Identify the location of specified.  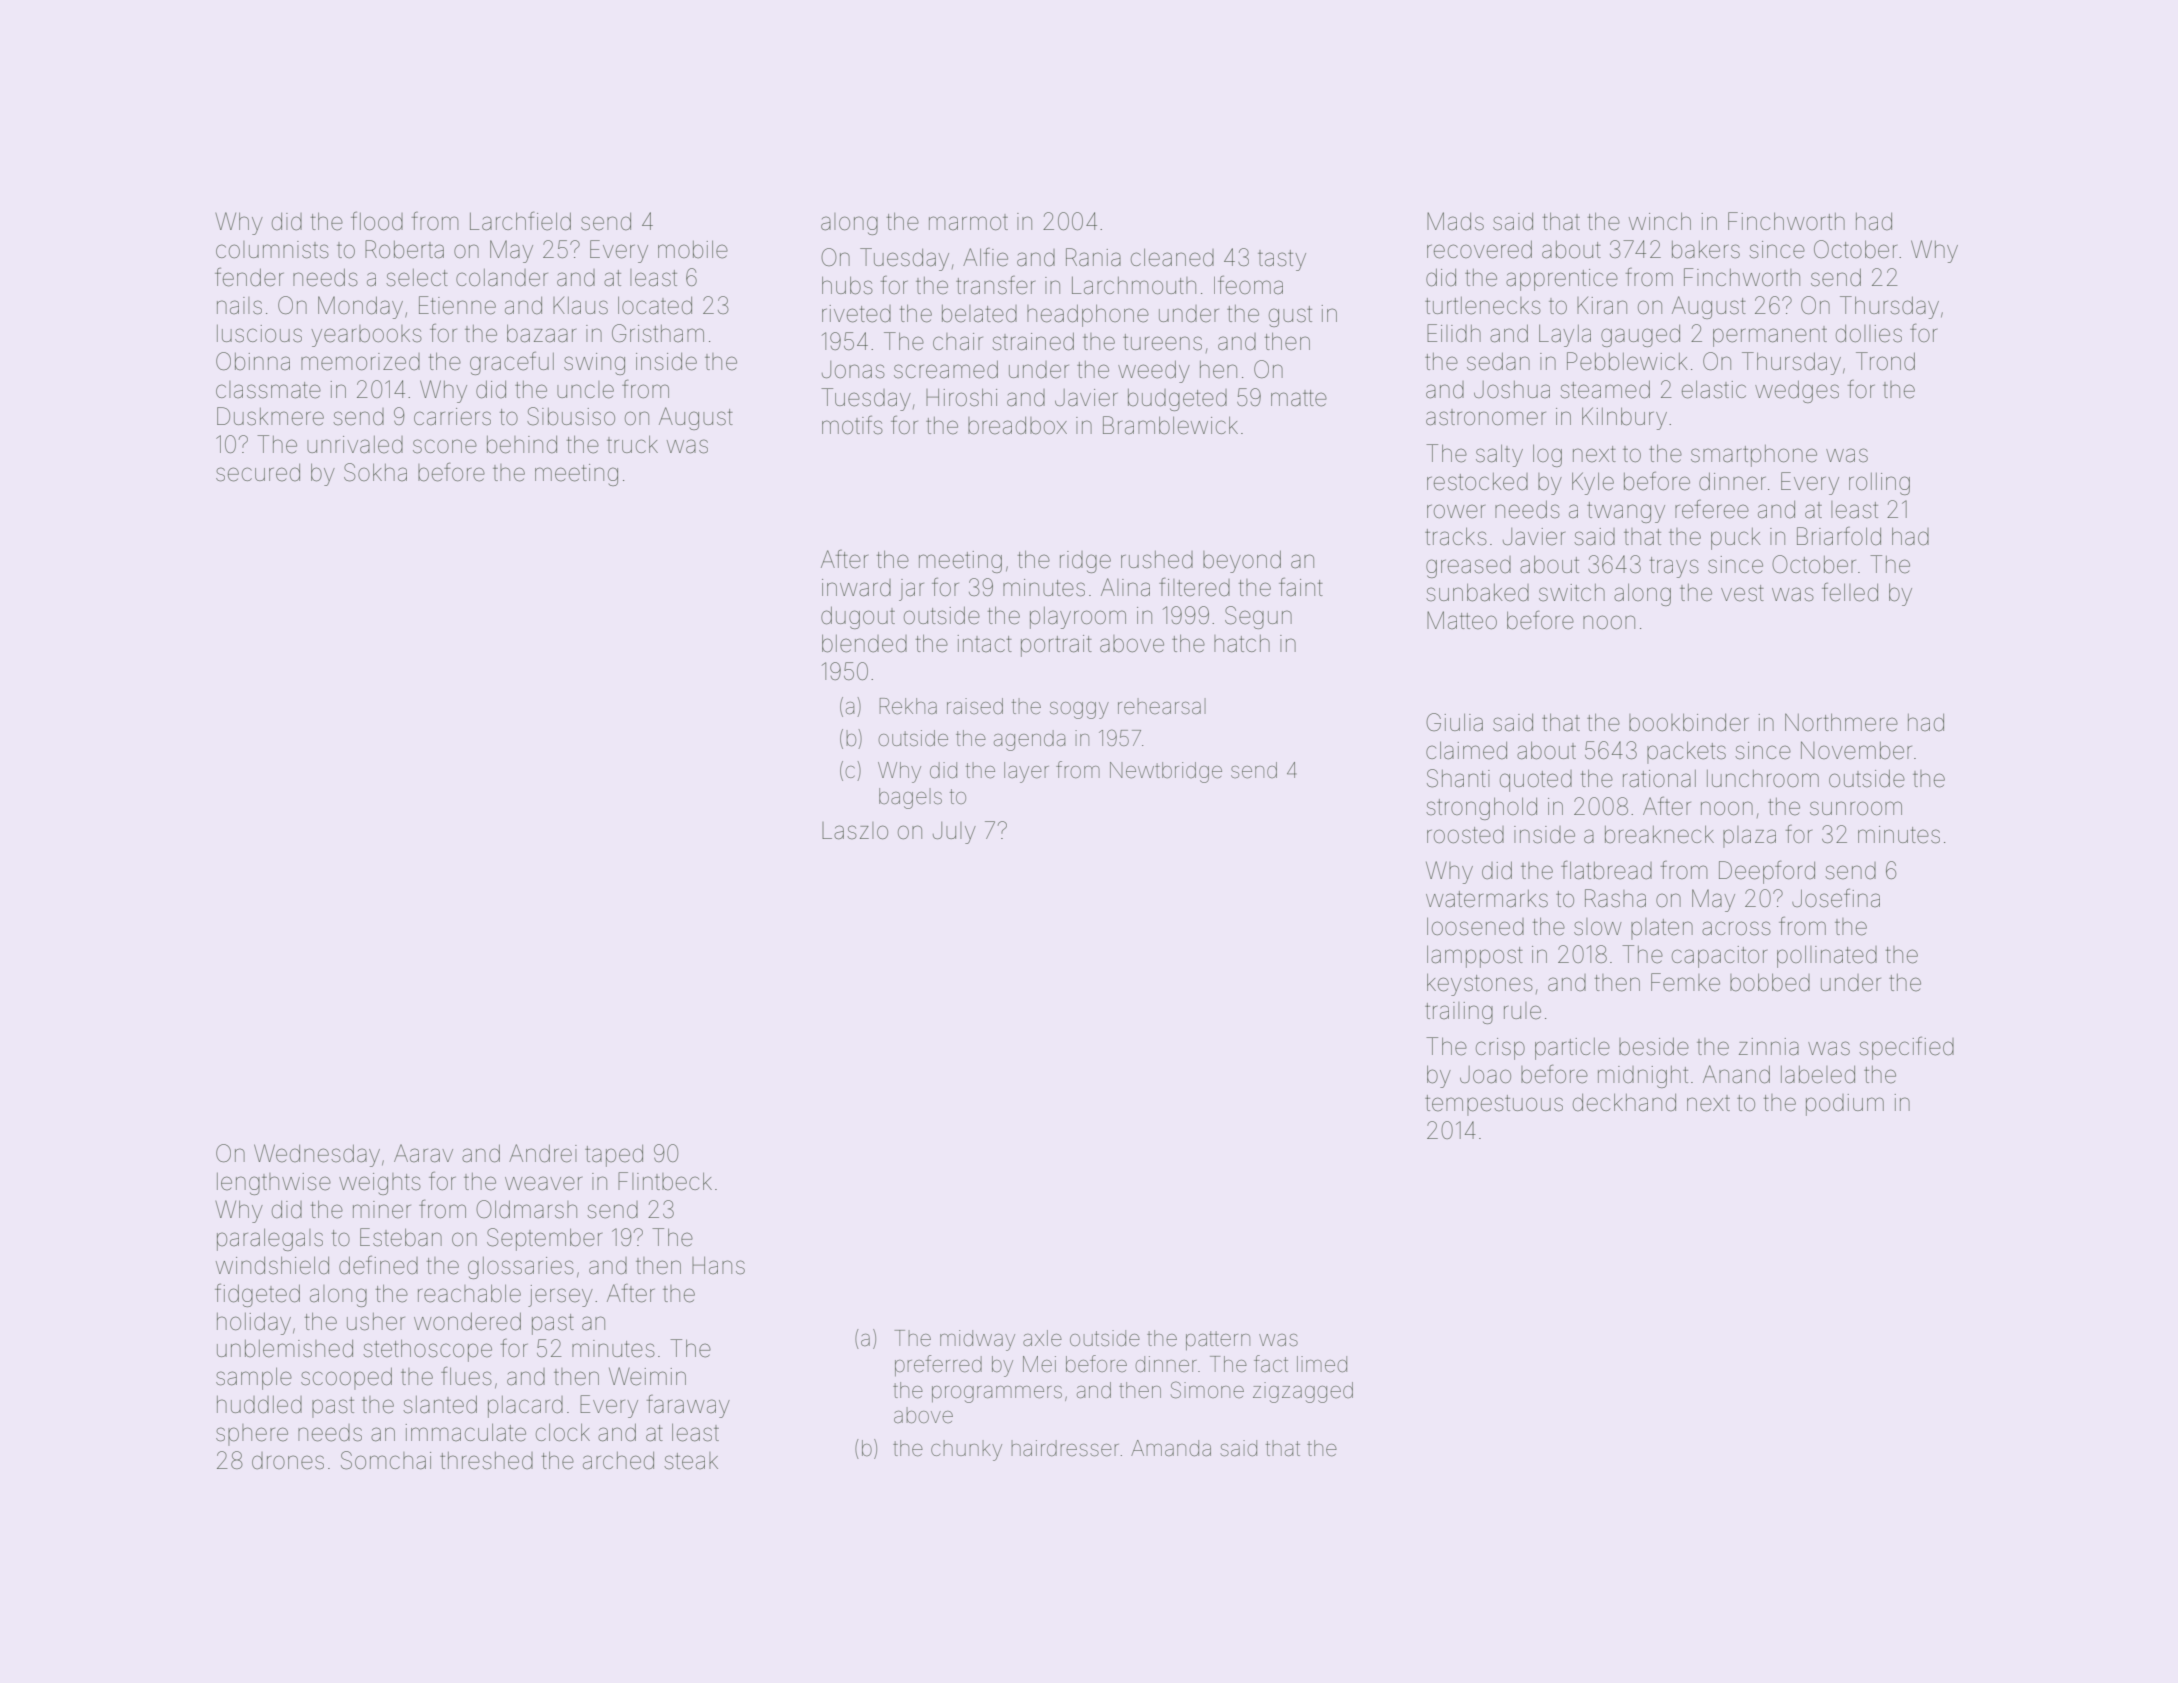
(1906, 1048).
